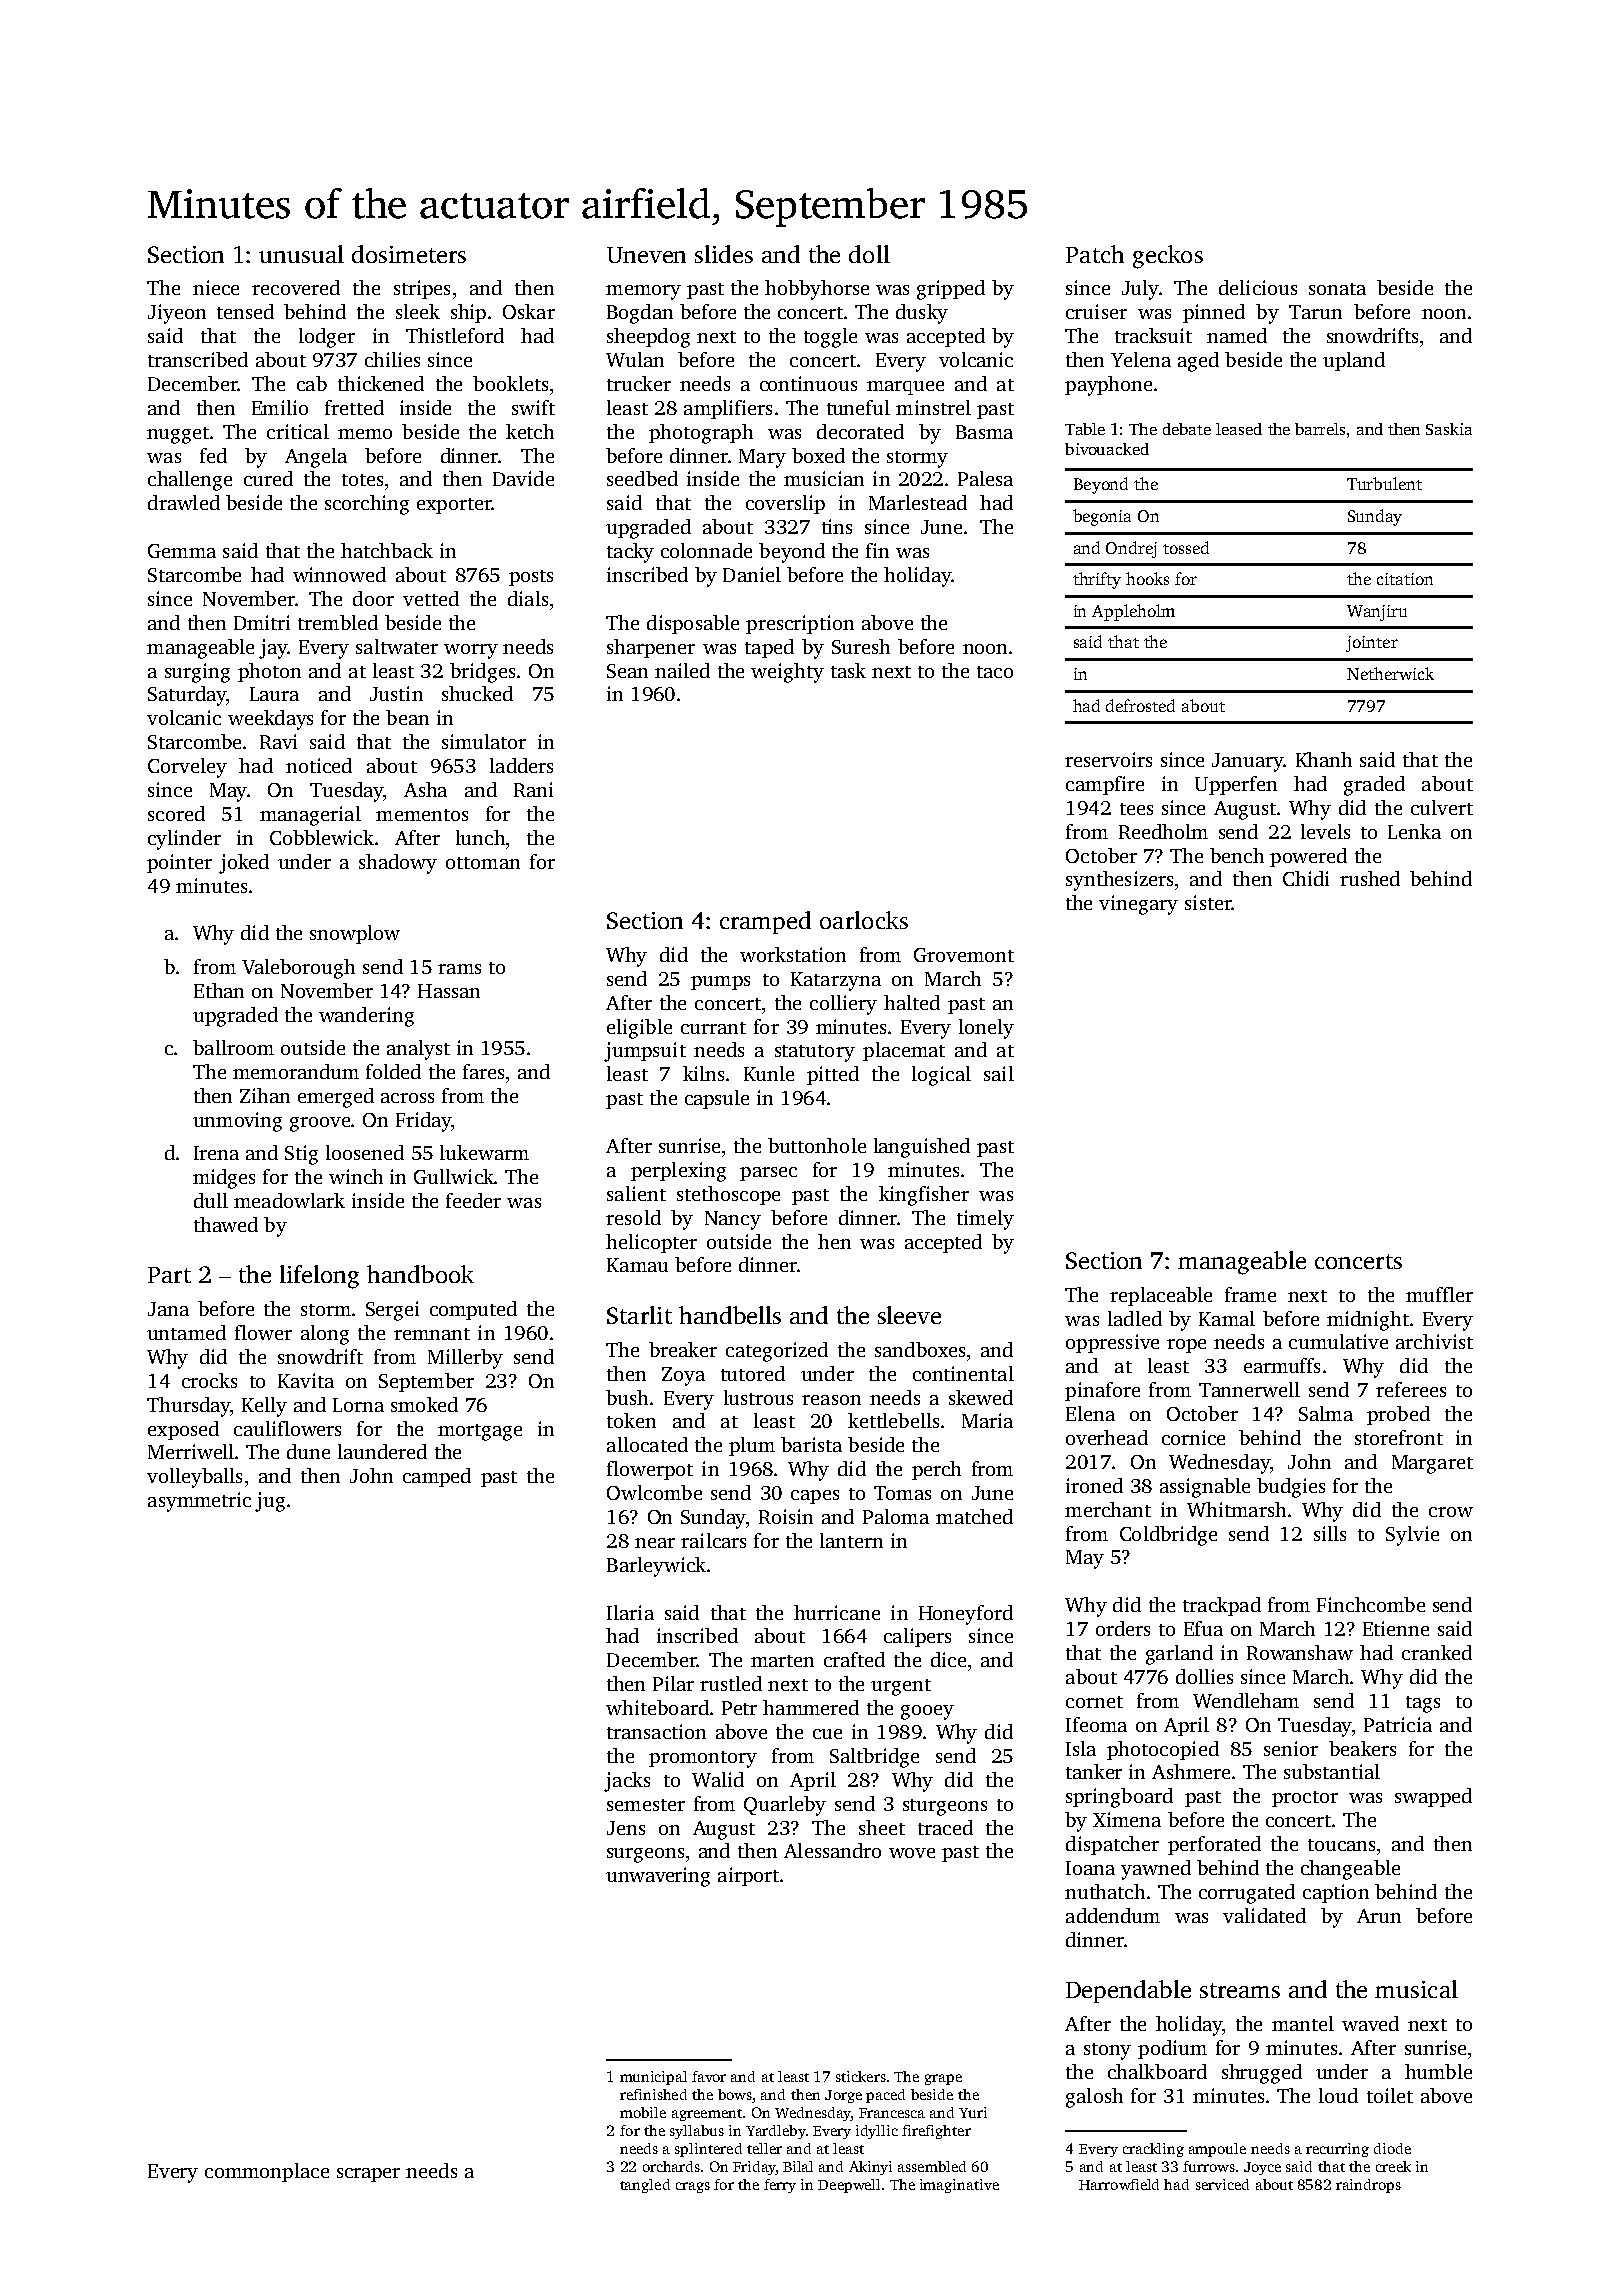 Image resolution: width=1620 pixels, height=2292 pixels. Describe the element at coordinates (1249, 1389) in the screenshot. I see `Tannerwell` at that location.
